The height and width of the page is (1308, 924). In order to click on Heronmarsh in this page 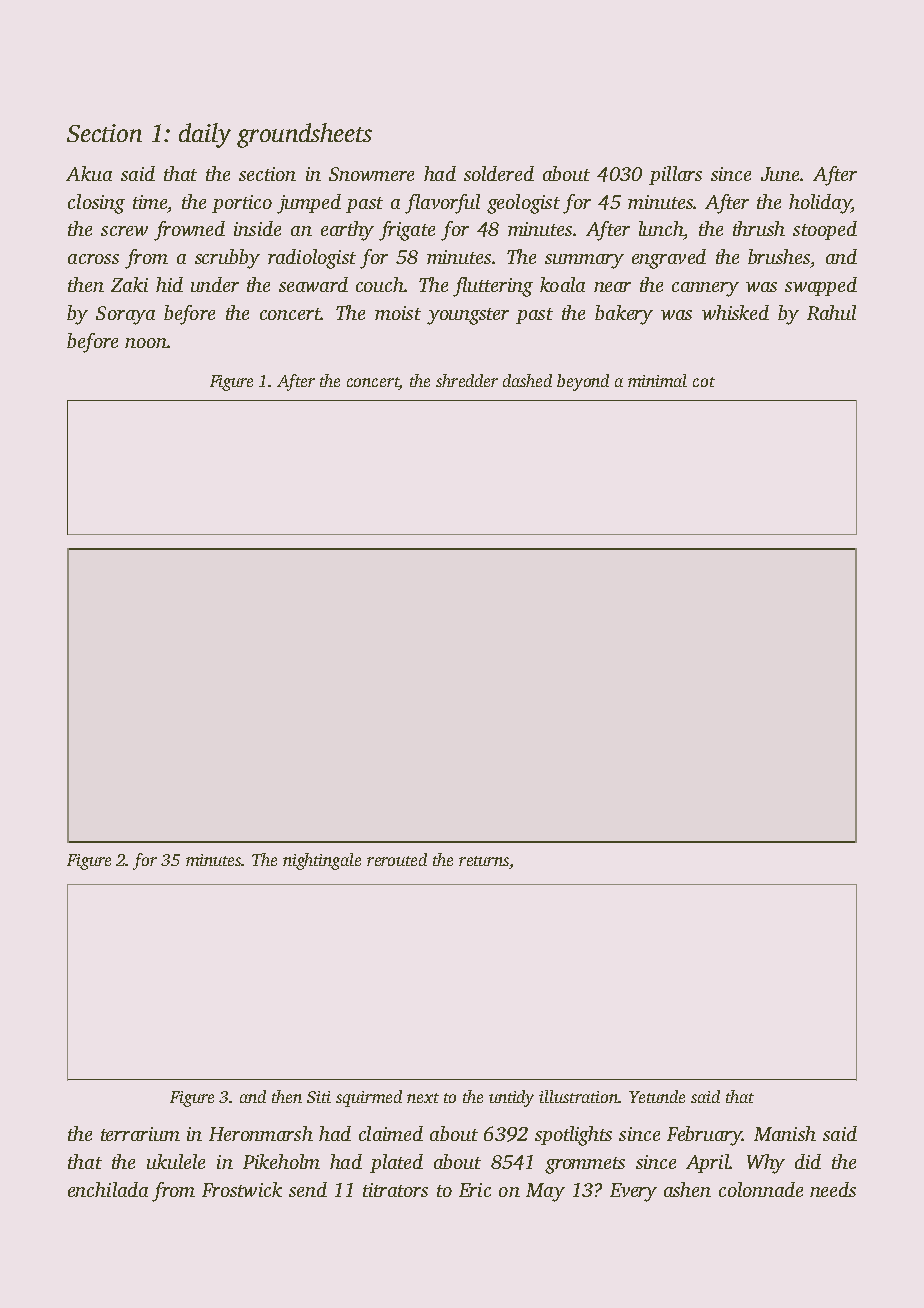, I will do `click(261, 1133)`.
